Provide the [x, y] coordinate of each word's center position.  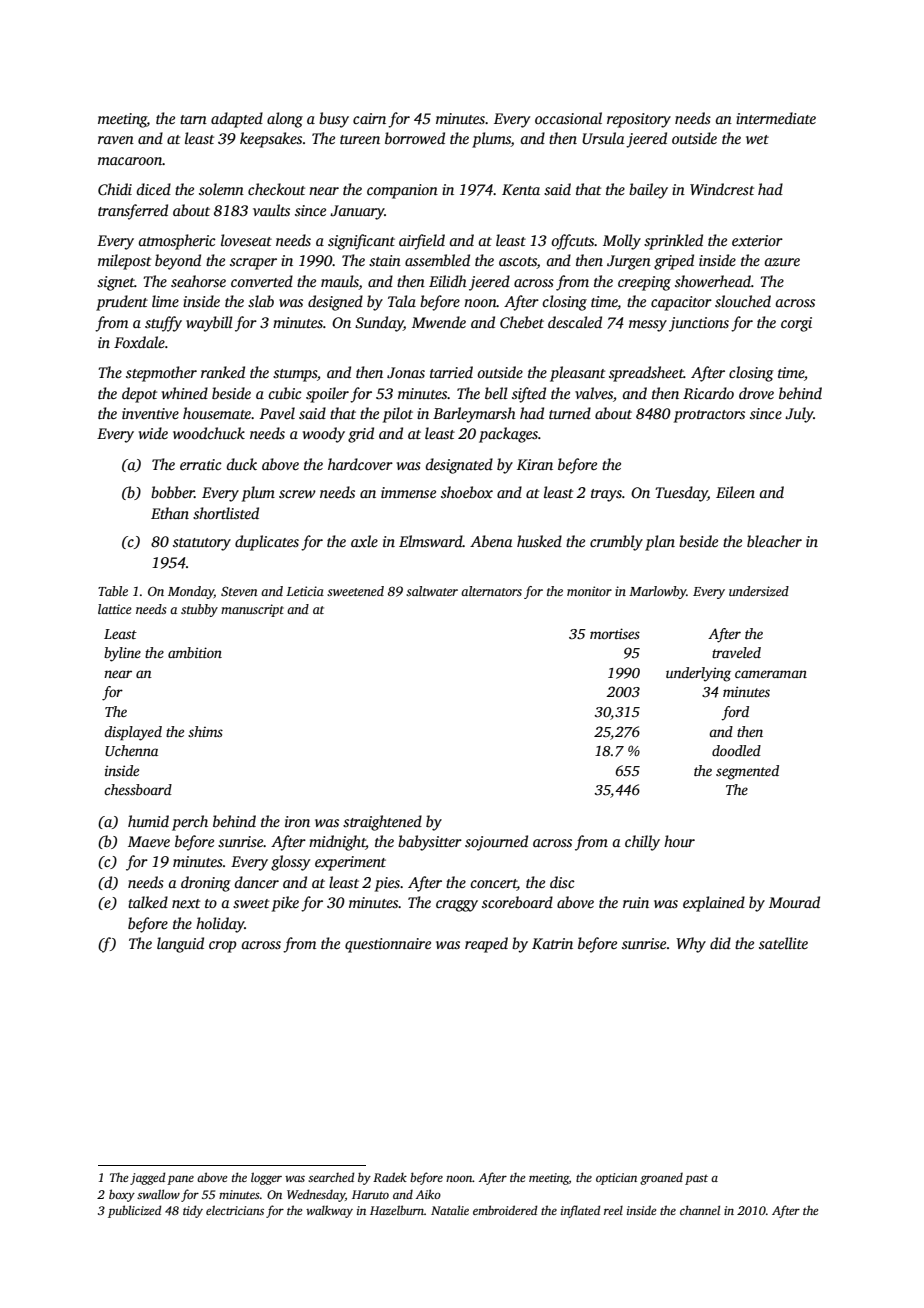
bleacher [774, 541]
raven [116, 140]
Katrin [552, 943]
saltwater [432, 591]
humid [148, 821]
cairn [369, 118]
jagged [148, 1178]
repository [639, 120]
